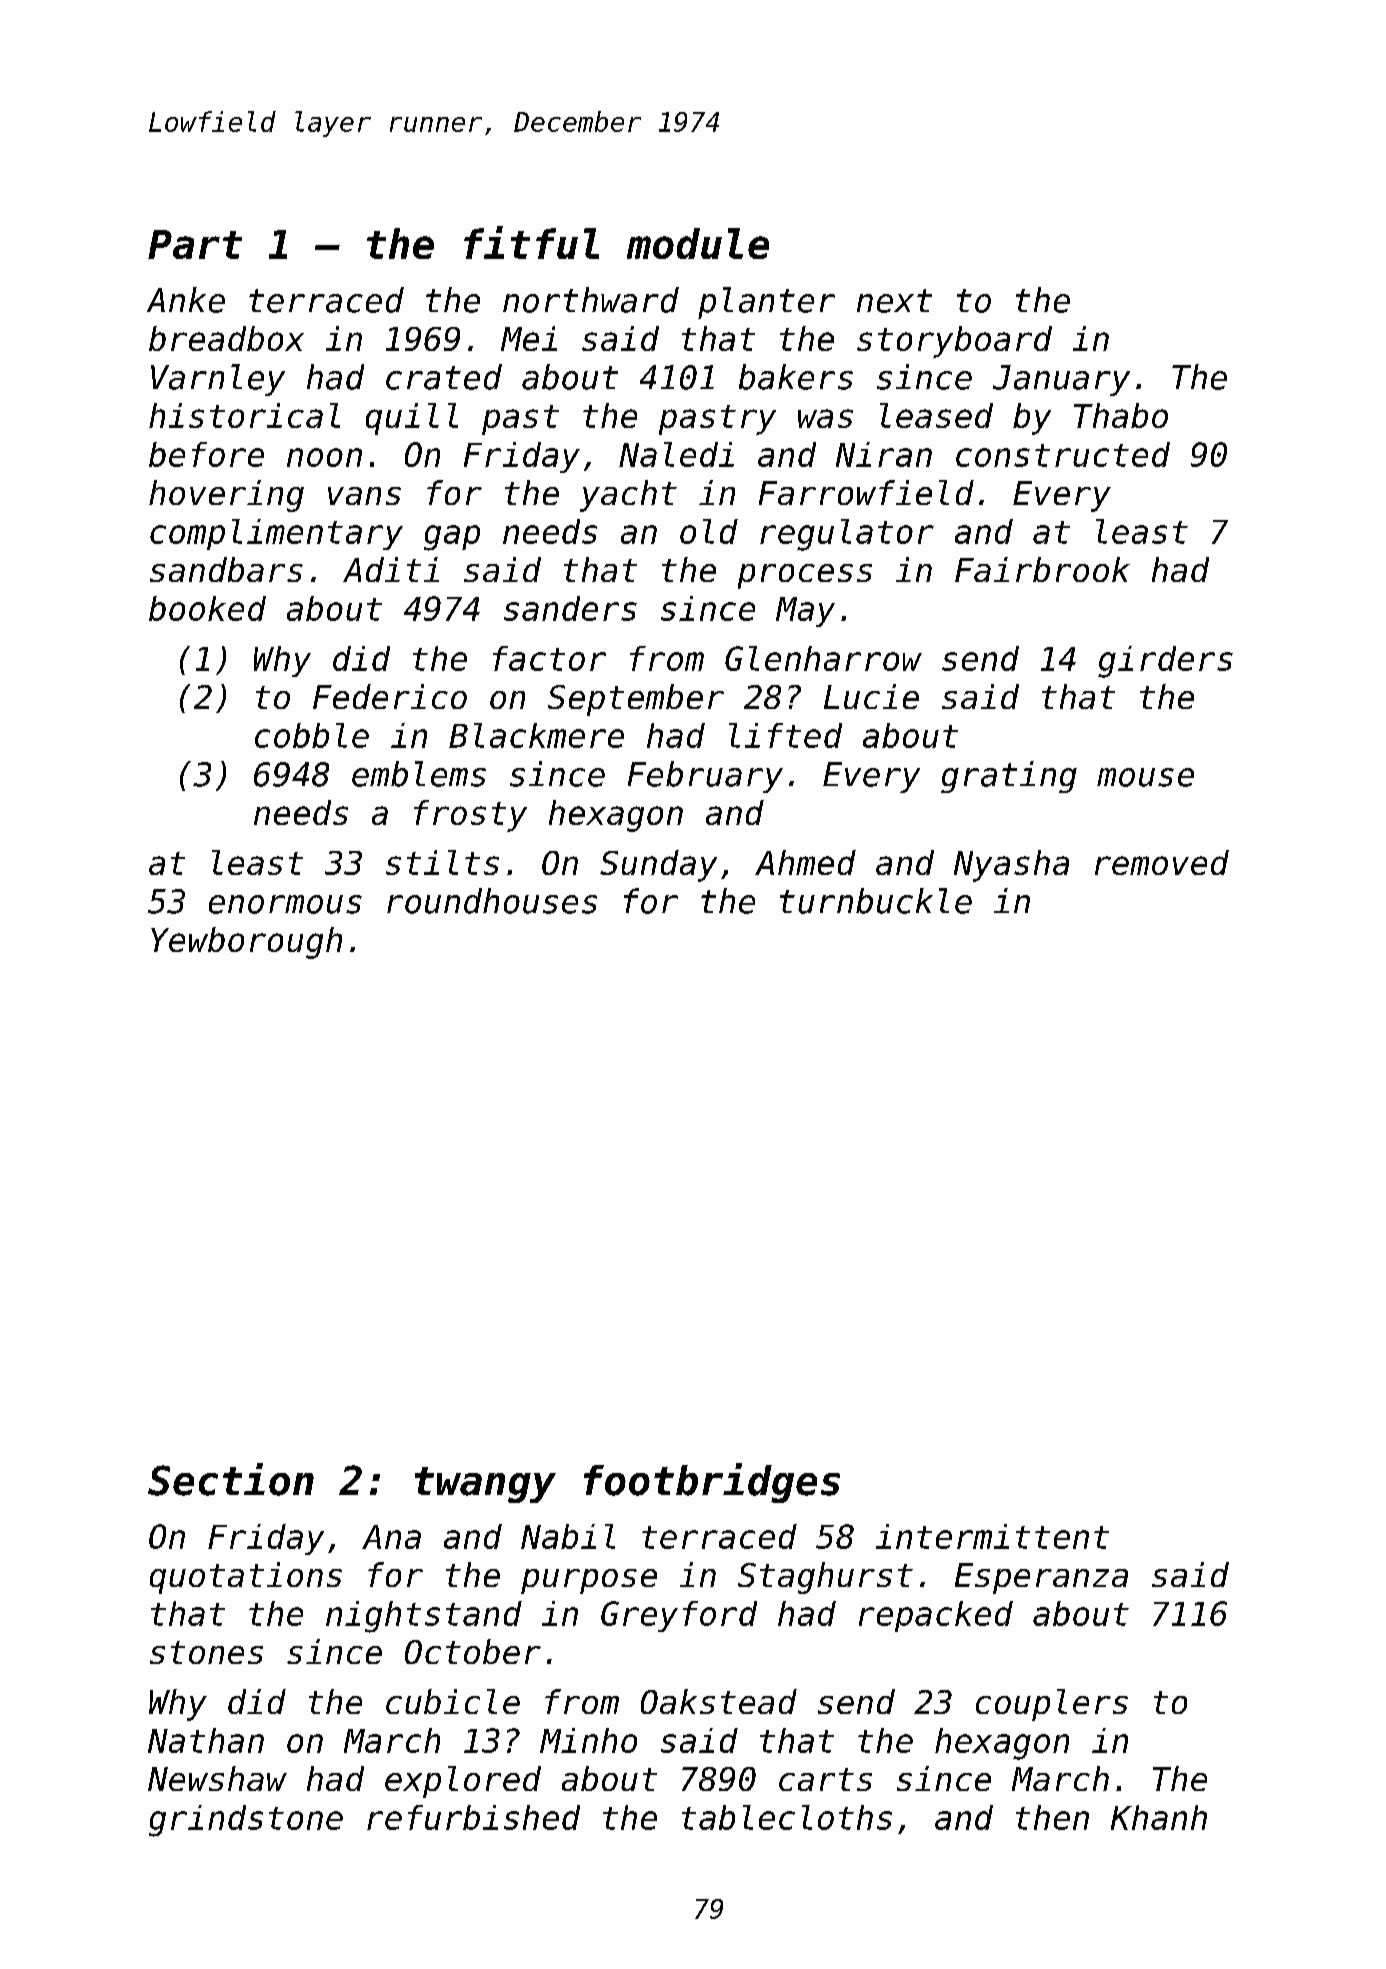  Describe the element at coordinates (1042, 569) in the screenshot. I see `Fairbrook` at that location.
